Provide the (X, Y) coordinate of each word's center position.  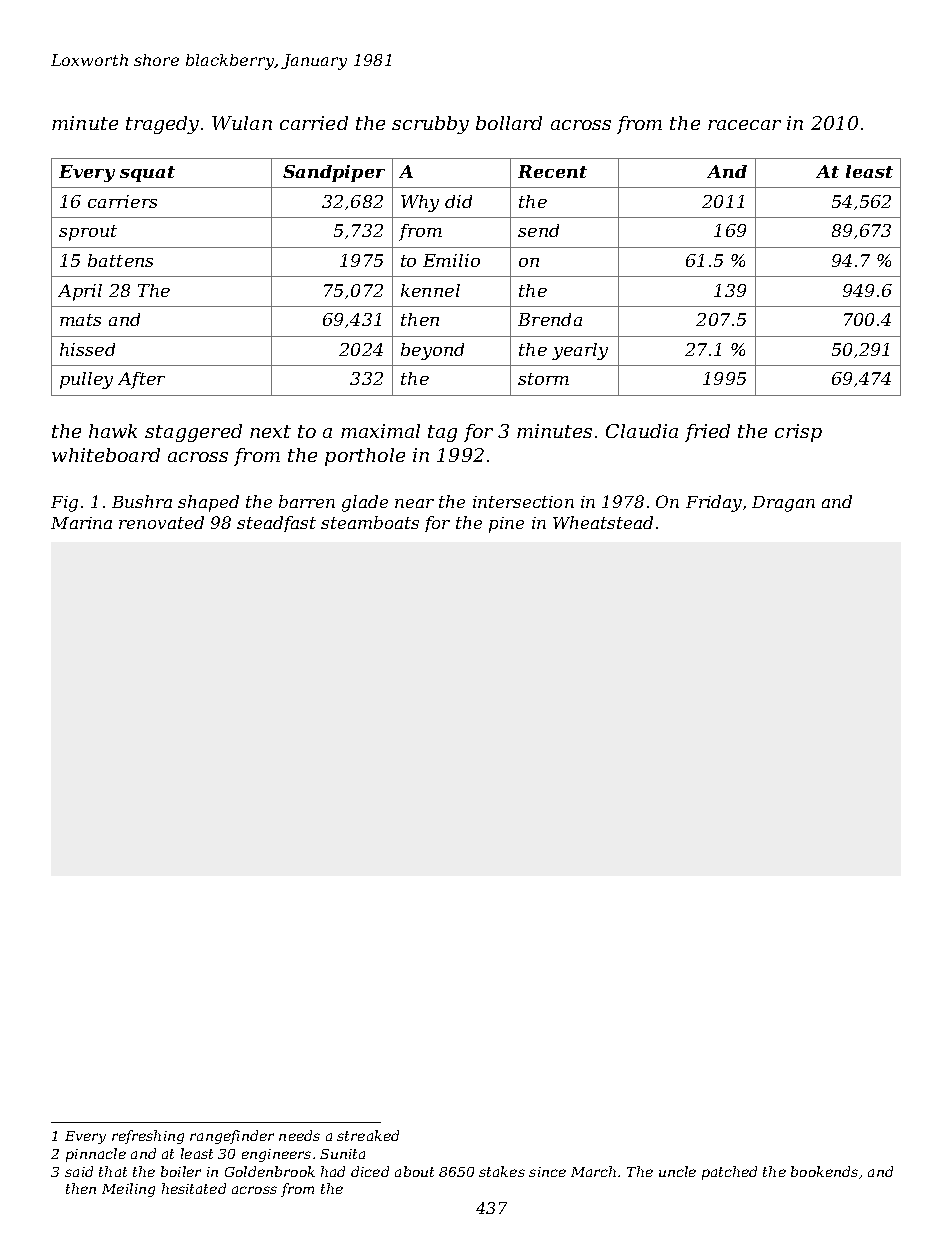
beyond (432, 351)
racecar (744, 125)
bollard (509, 123)
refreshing (148, 1137)
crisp (798, 433)
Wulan (242, 123)
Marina (81, 523)
